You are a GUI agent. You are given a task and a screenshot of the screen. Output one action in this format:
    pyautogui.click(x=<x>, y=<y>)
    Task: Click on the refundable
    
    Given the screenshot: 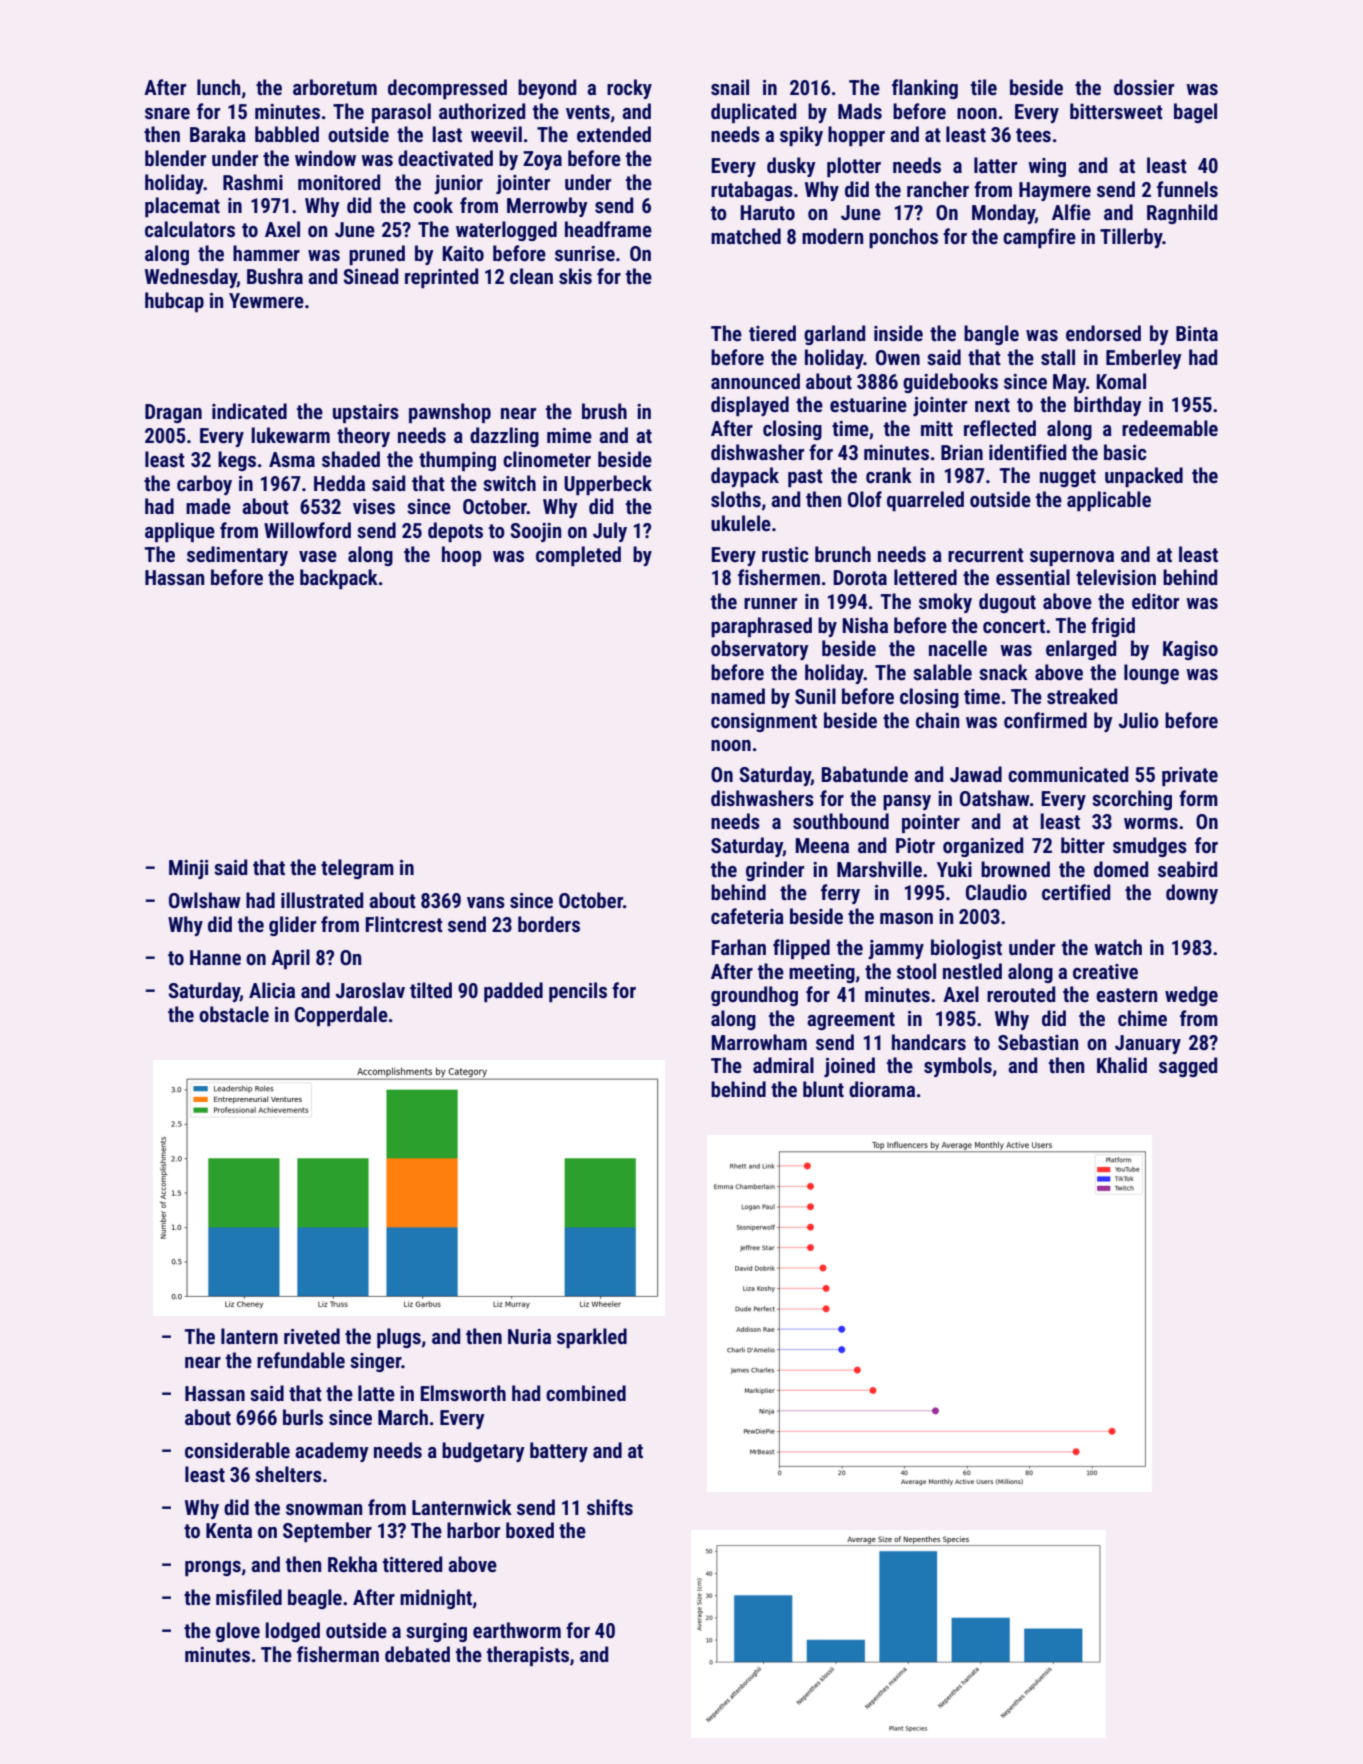 What is the action you would take?
    pyautogui.click(x=301, y=1360)
